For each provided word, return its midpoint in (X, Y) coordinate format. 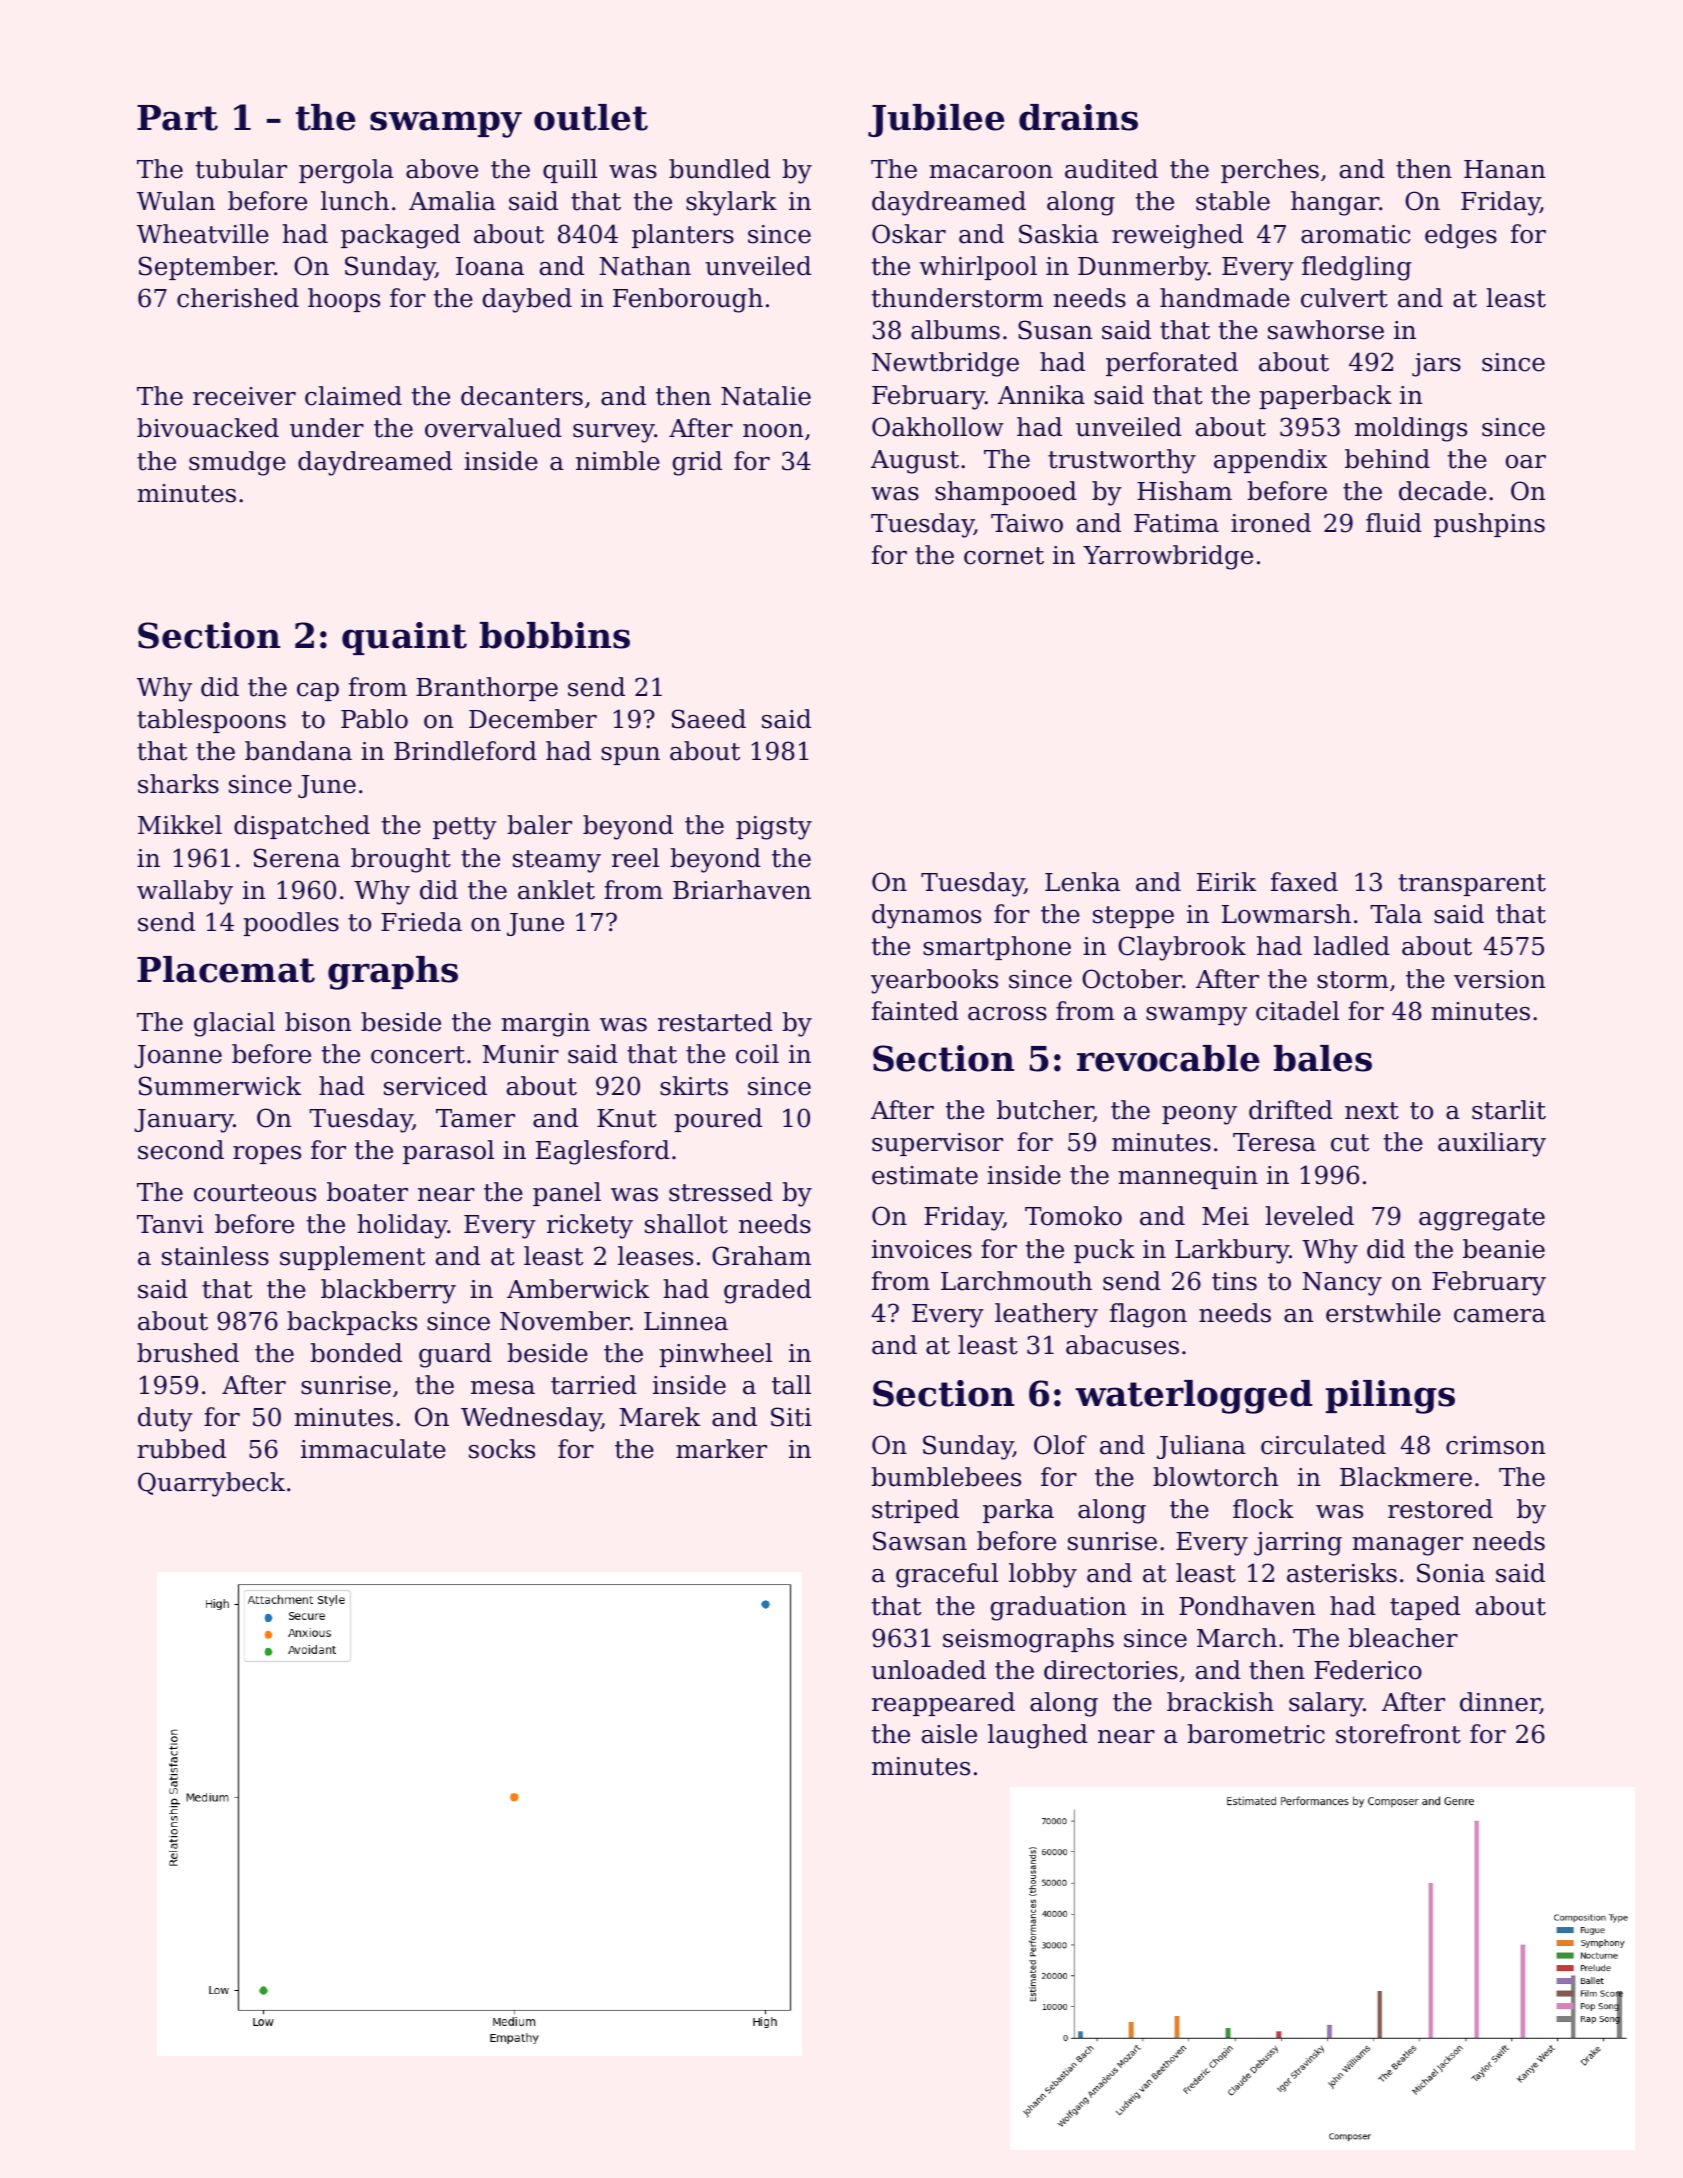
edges (1461, 236)
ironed (1271, 523)
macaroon (991, 172)
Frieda (421, 922)
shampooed (1006, 493)
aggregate (1482, 1219)
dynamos (926, 916)
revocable (1168, 1058)
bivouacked (208, 428)
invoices (922, 1249)
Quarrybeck (211, 1484)
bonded (356, 1353)
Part (177, 118)
